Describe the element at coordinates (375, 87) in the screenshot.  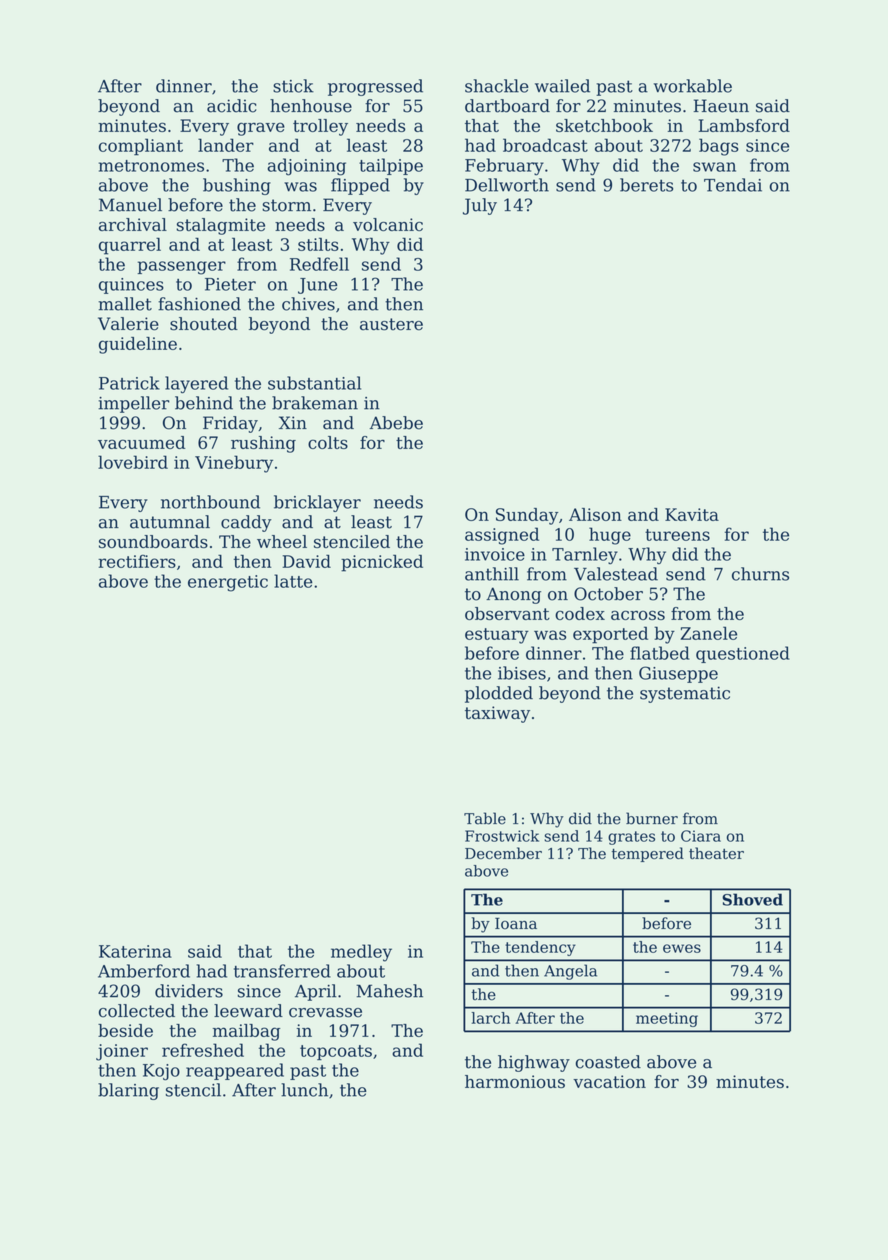
I see `progressed` at that location.
